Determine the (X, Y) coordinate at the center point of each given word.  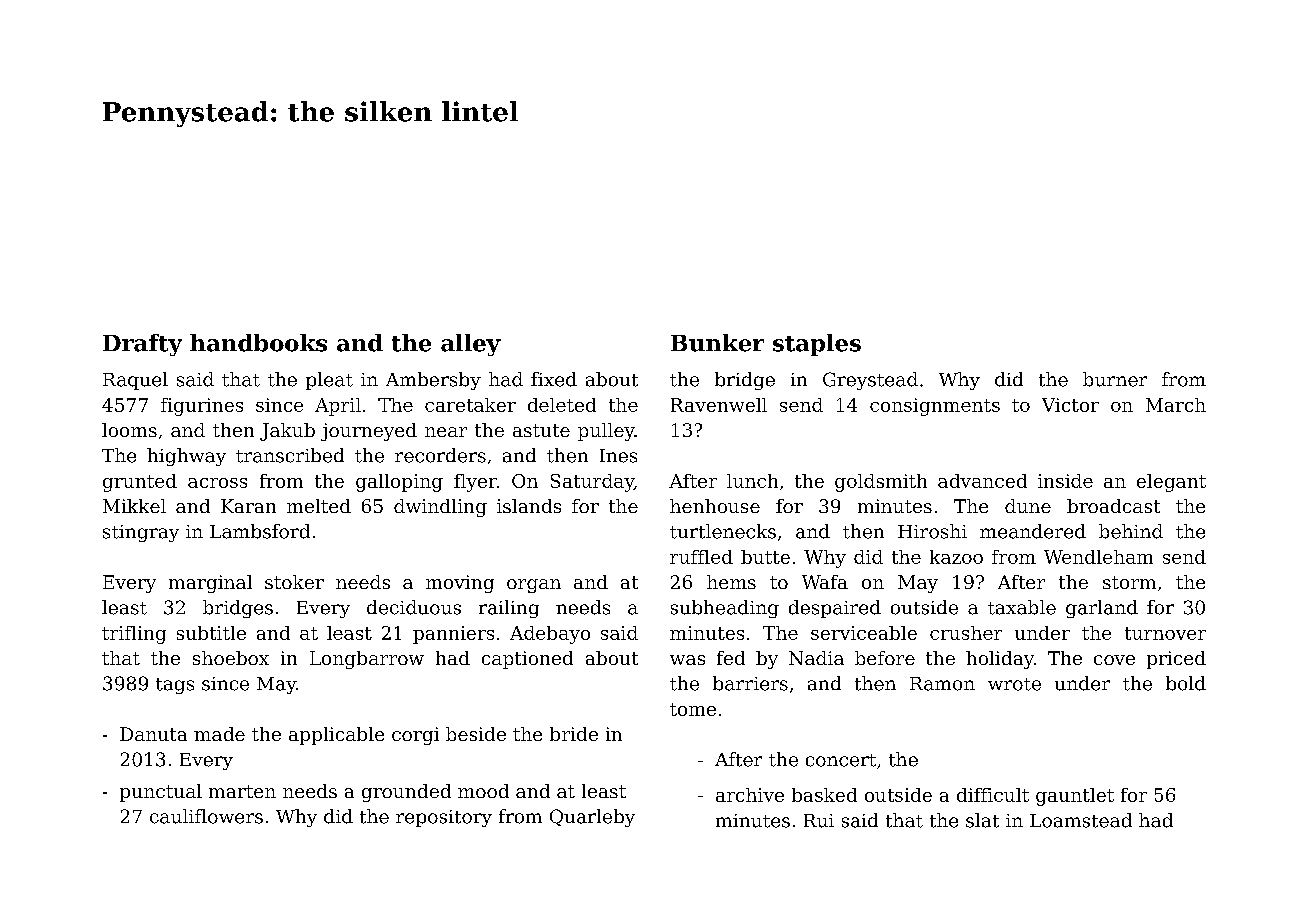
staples (817, 345)
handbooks (258, 343)
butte (765, 557)
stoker (294, 582)
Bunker (717, 343)
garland (1102, 609)
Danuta (153, 734)
